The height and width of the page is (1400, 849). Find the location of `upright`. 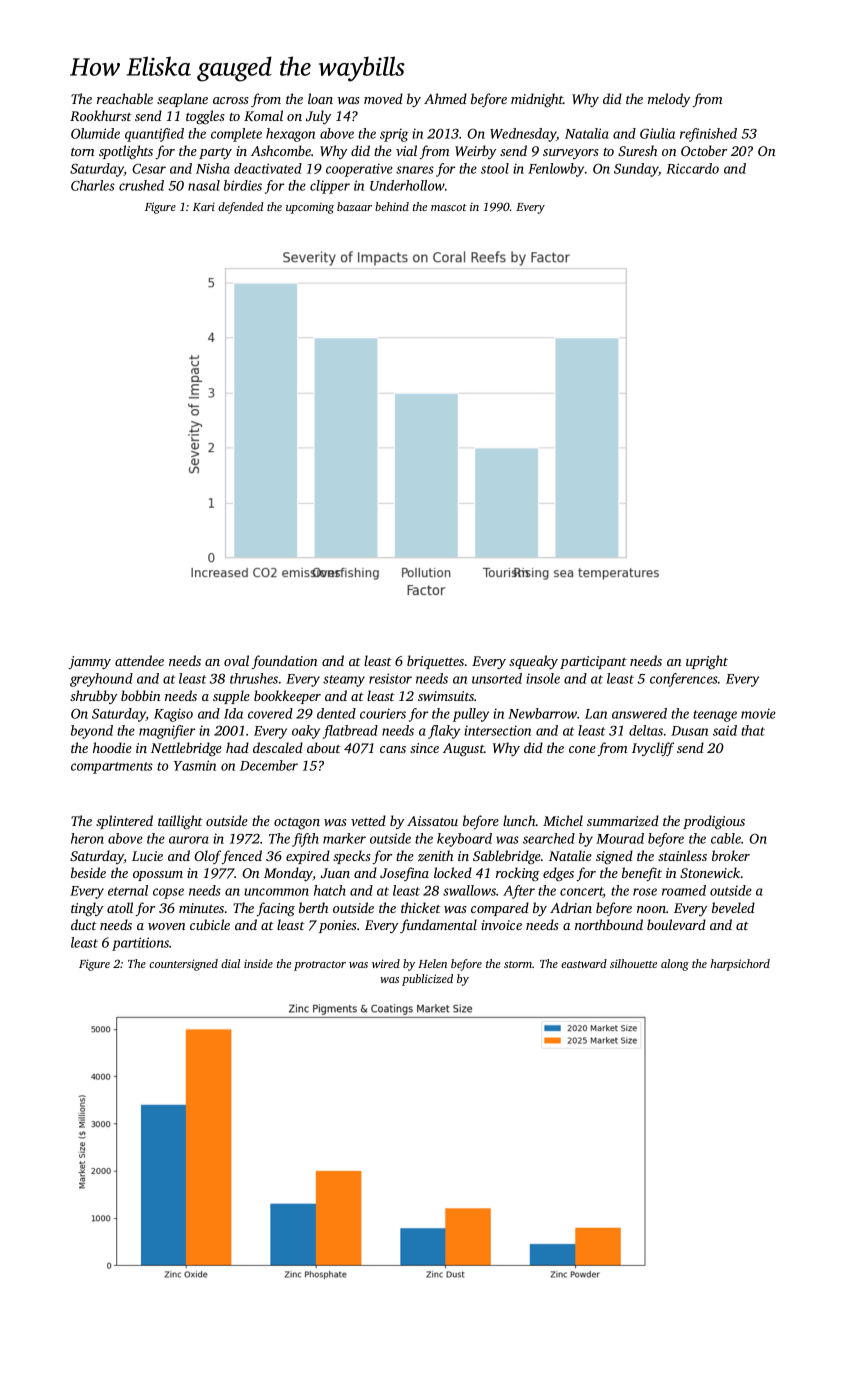

upright is located at coordinates (707, 662).
